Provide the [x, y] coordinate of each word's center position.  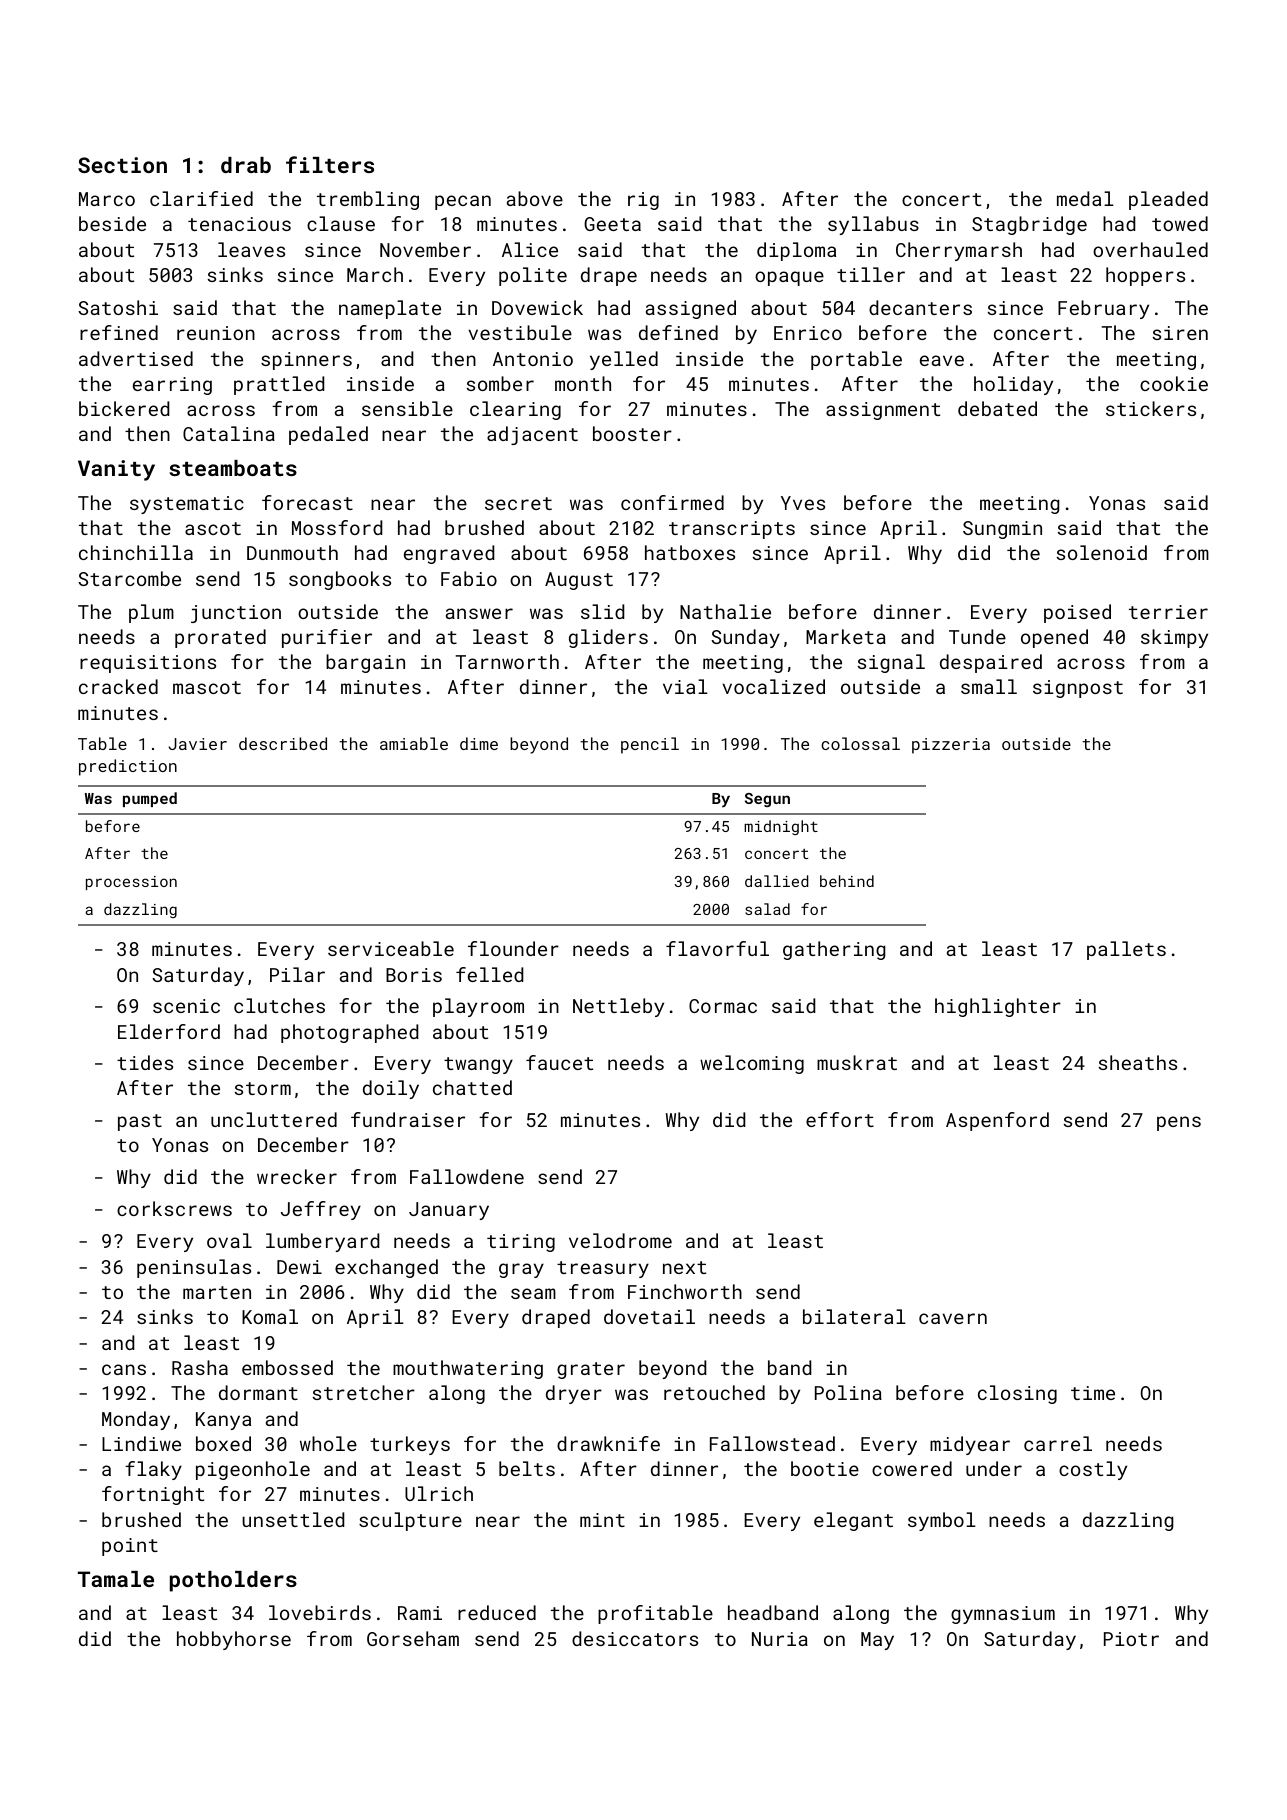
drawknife [608, 1443]
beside [112, 223]
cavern [953, 1318]
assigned [691, 309]
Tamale [116, 1579]
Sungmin [1002, 530]
